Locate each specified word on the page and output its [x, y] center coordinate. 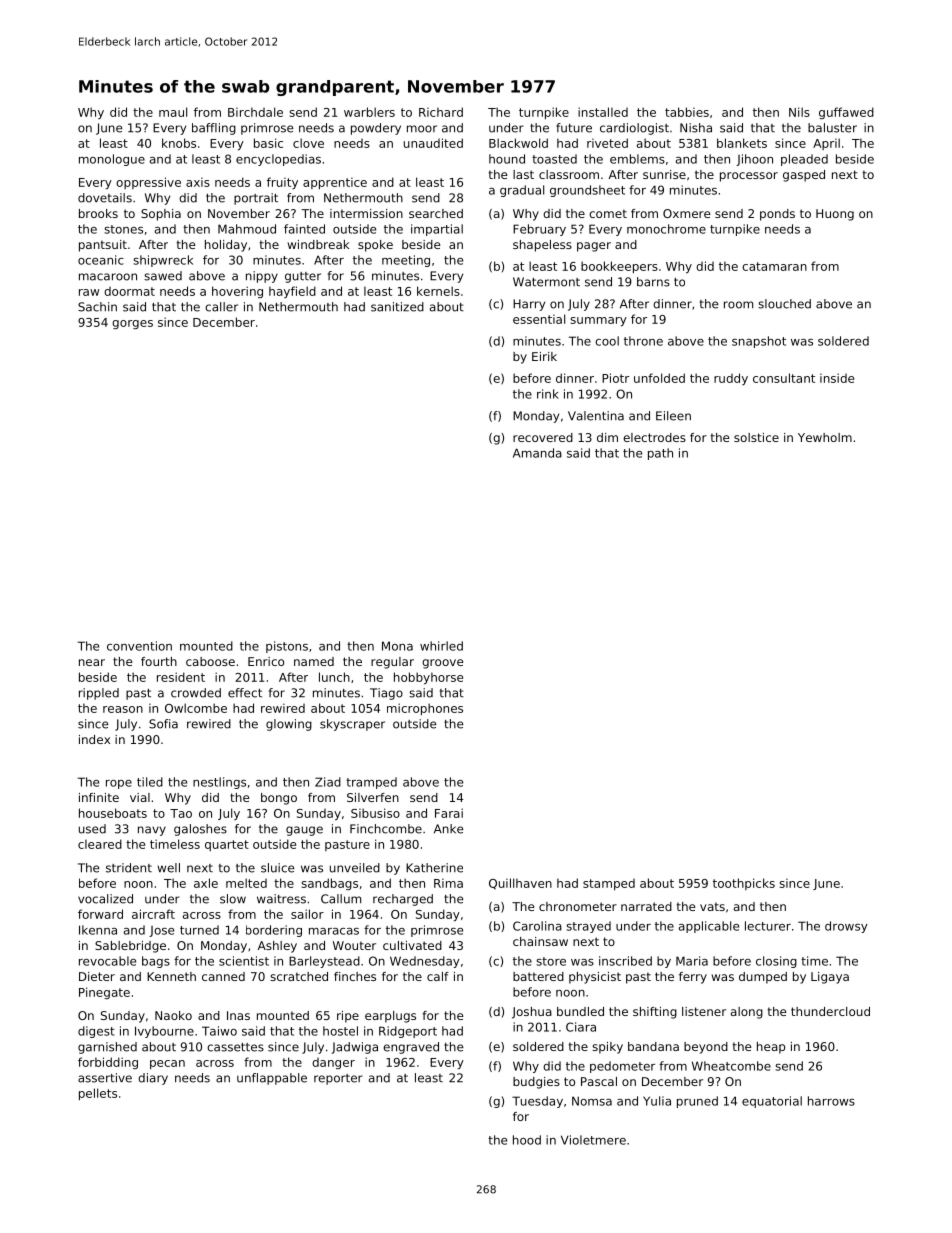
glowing [289, 725]
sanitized [397, 307]
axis [198, 182]
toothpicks [744, 884]
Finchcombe [386, 829]
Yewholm [825, 437]
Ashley [277, 947]
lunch [334, 677]
